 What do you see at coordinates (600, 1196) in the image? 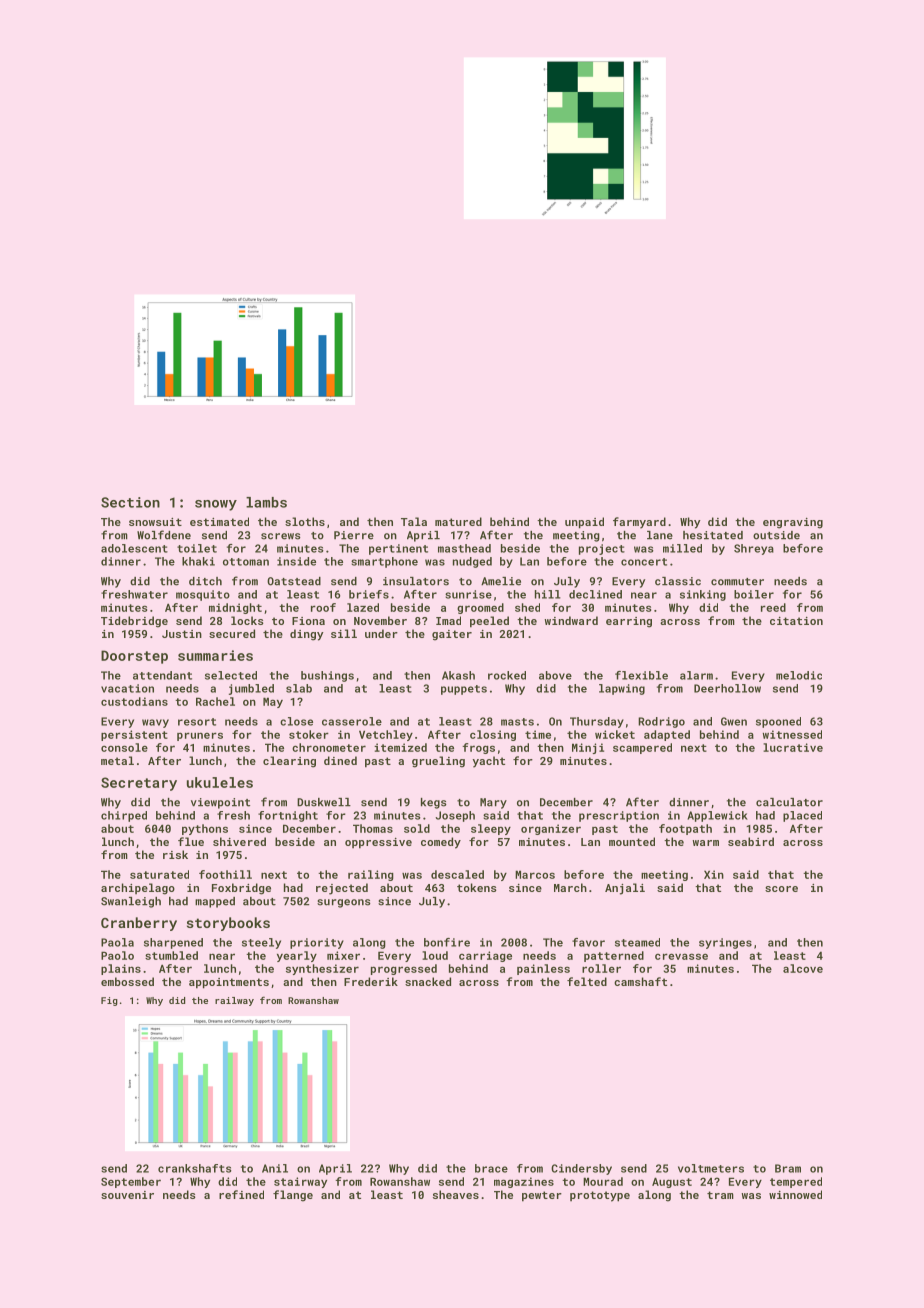
I see `prototype` at bounding box center [600, 1196].
